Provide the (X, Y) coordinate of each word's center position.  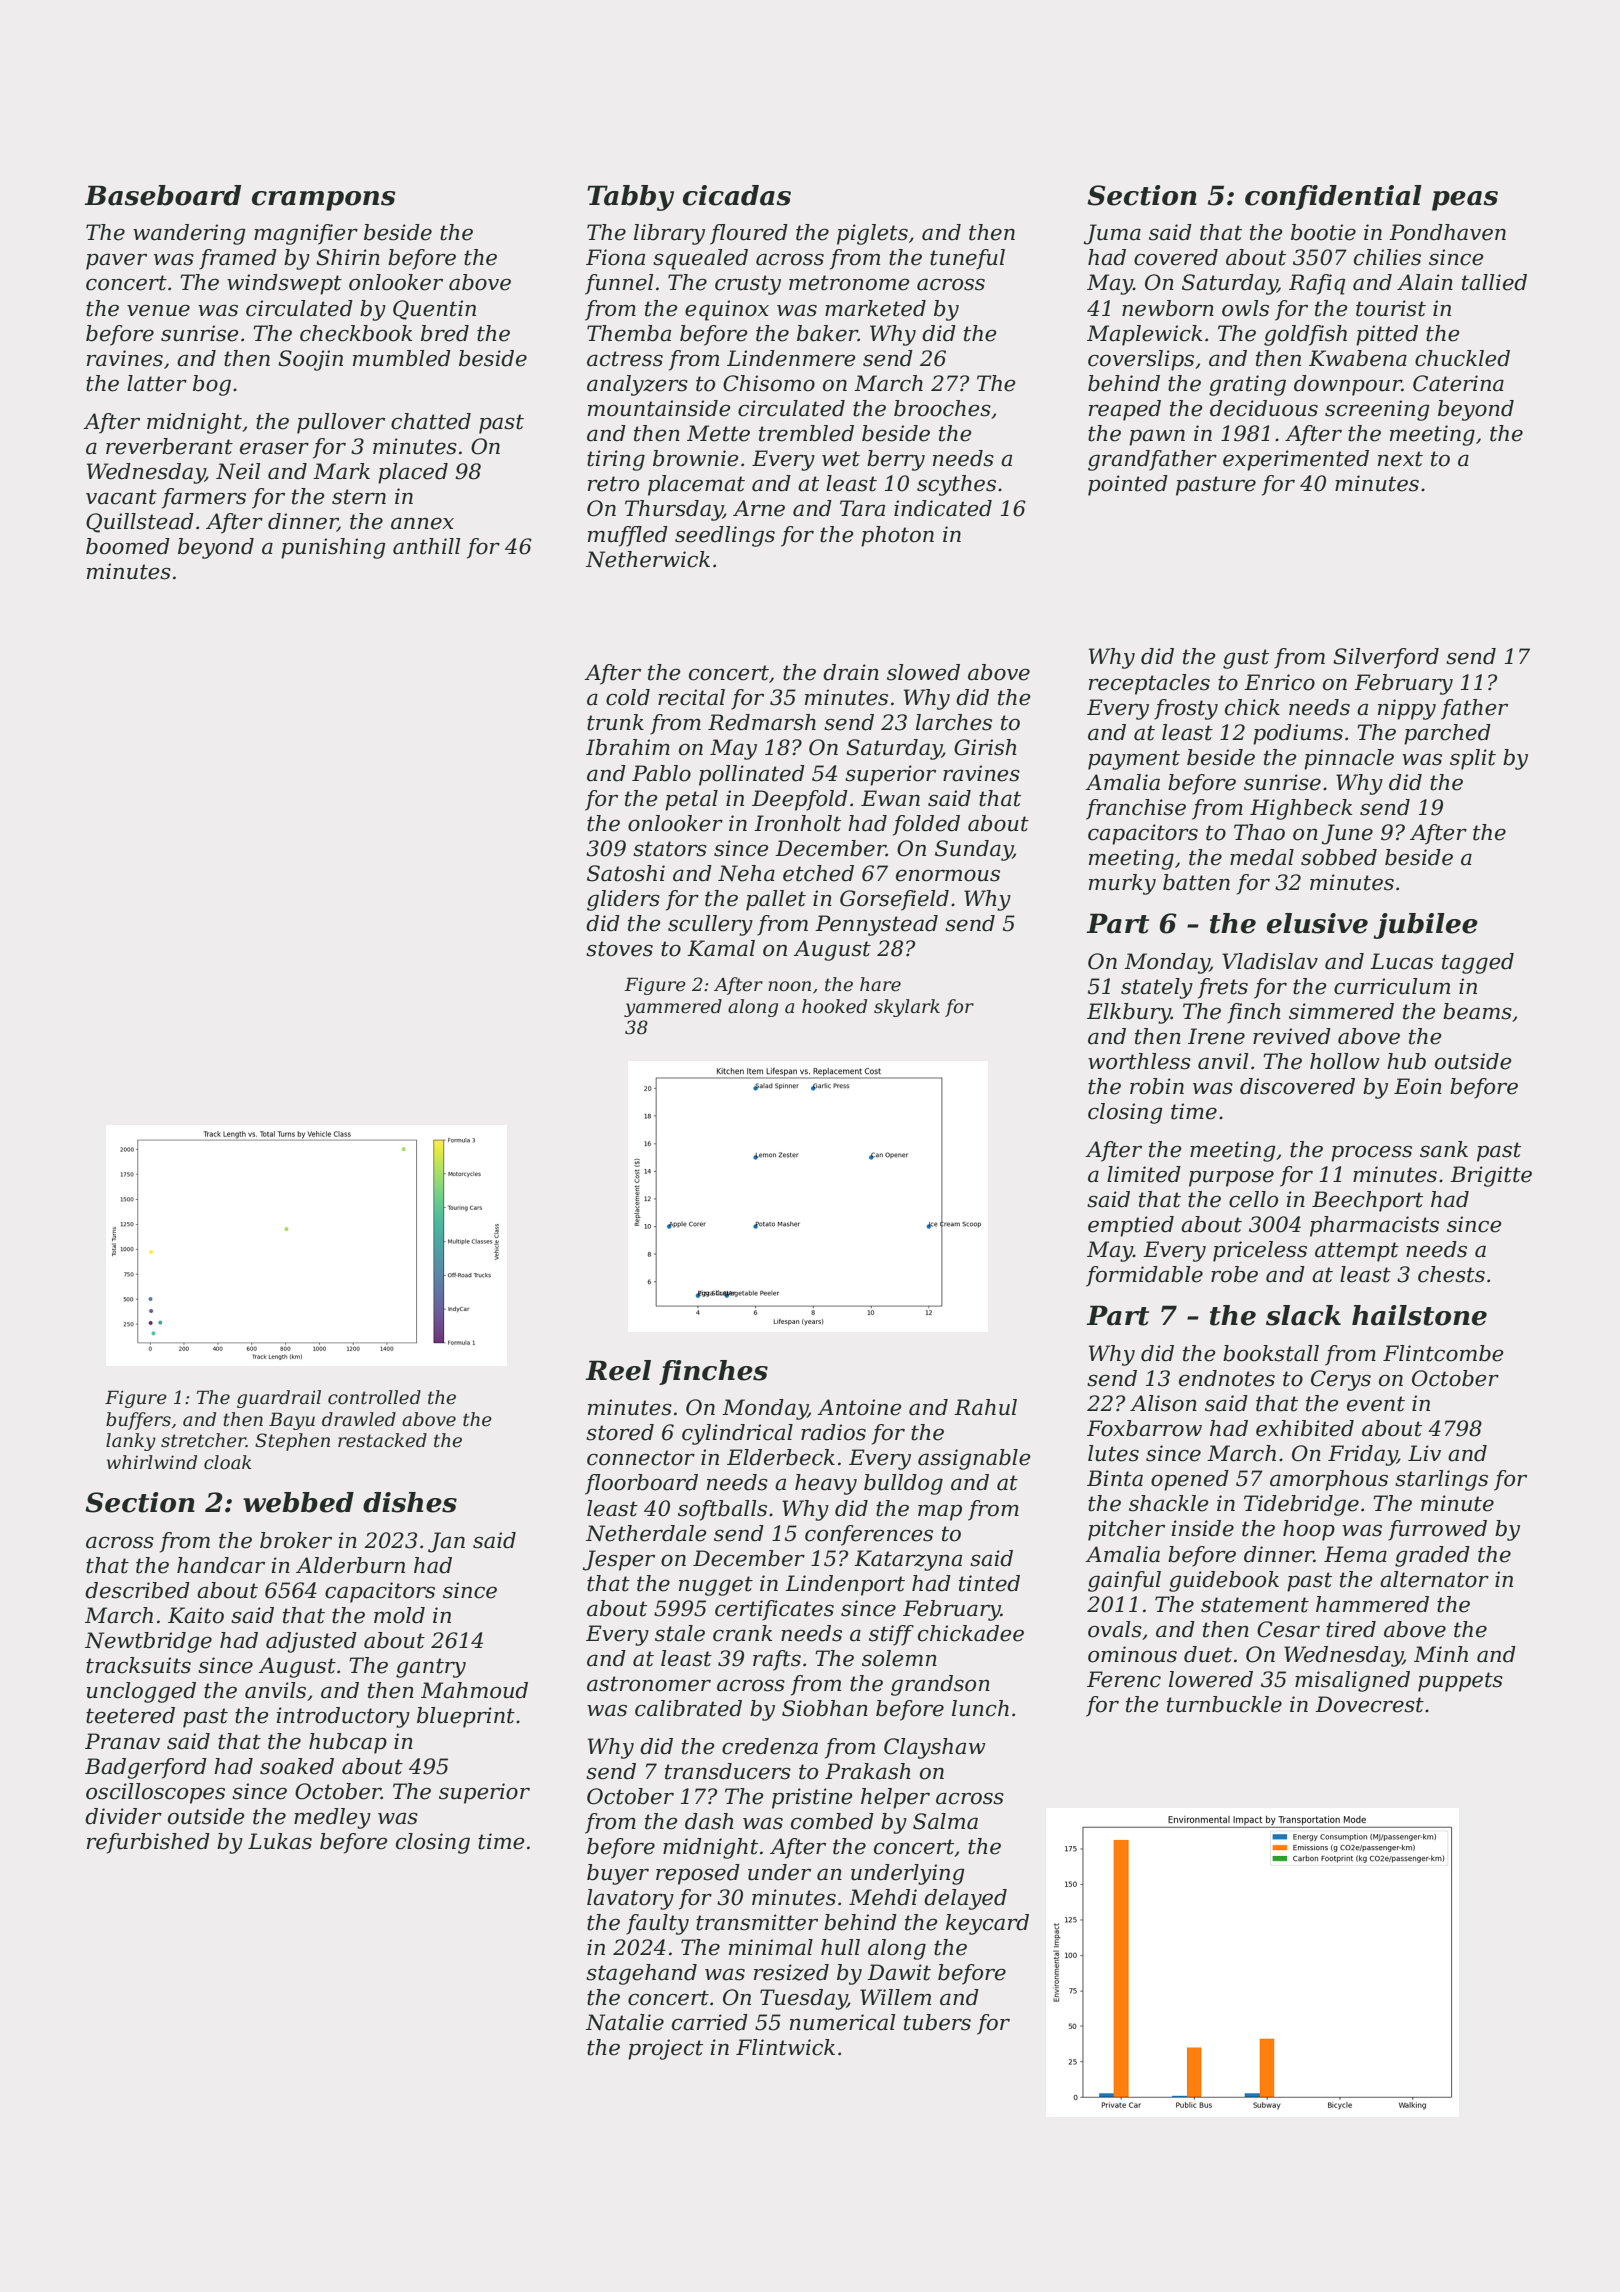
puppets (1460, 1682)
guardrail (279, 1399)
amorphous (1329, 1480)
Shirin (348, 257)
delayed (965, 1899)
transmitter (757, 1922)
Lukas (280, 1841)
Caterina (1458, 383)
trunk (615, 722)
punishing (333, 548)
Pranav (122, 1741)
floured (749, 234)
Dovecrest (1369, 1704)
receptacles (1149, 684)
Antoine (859, 1407)
